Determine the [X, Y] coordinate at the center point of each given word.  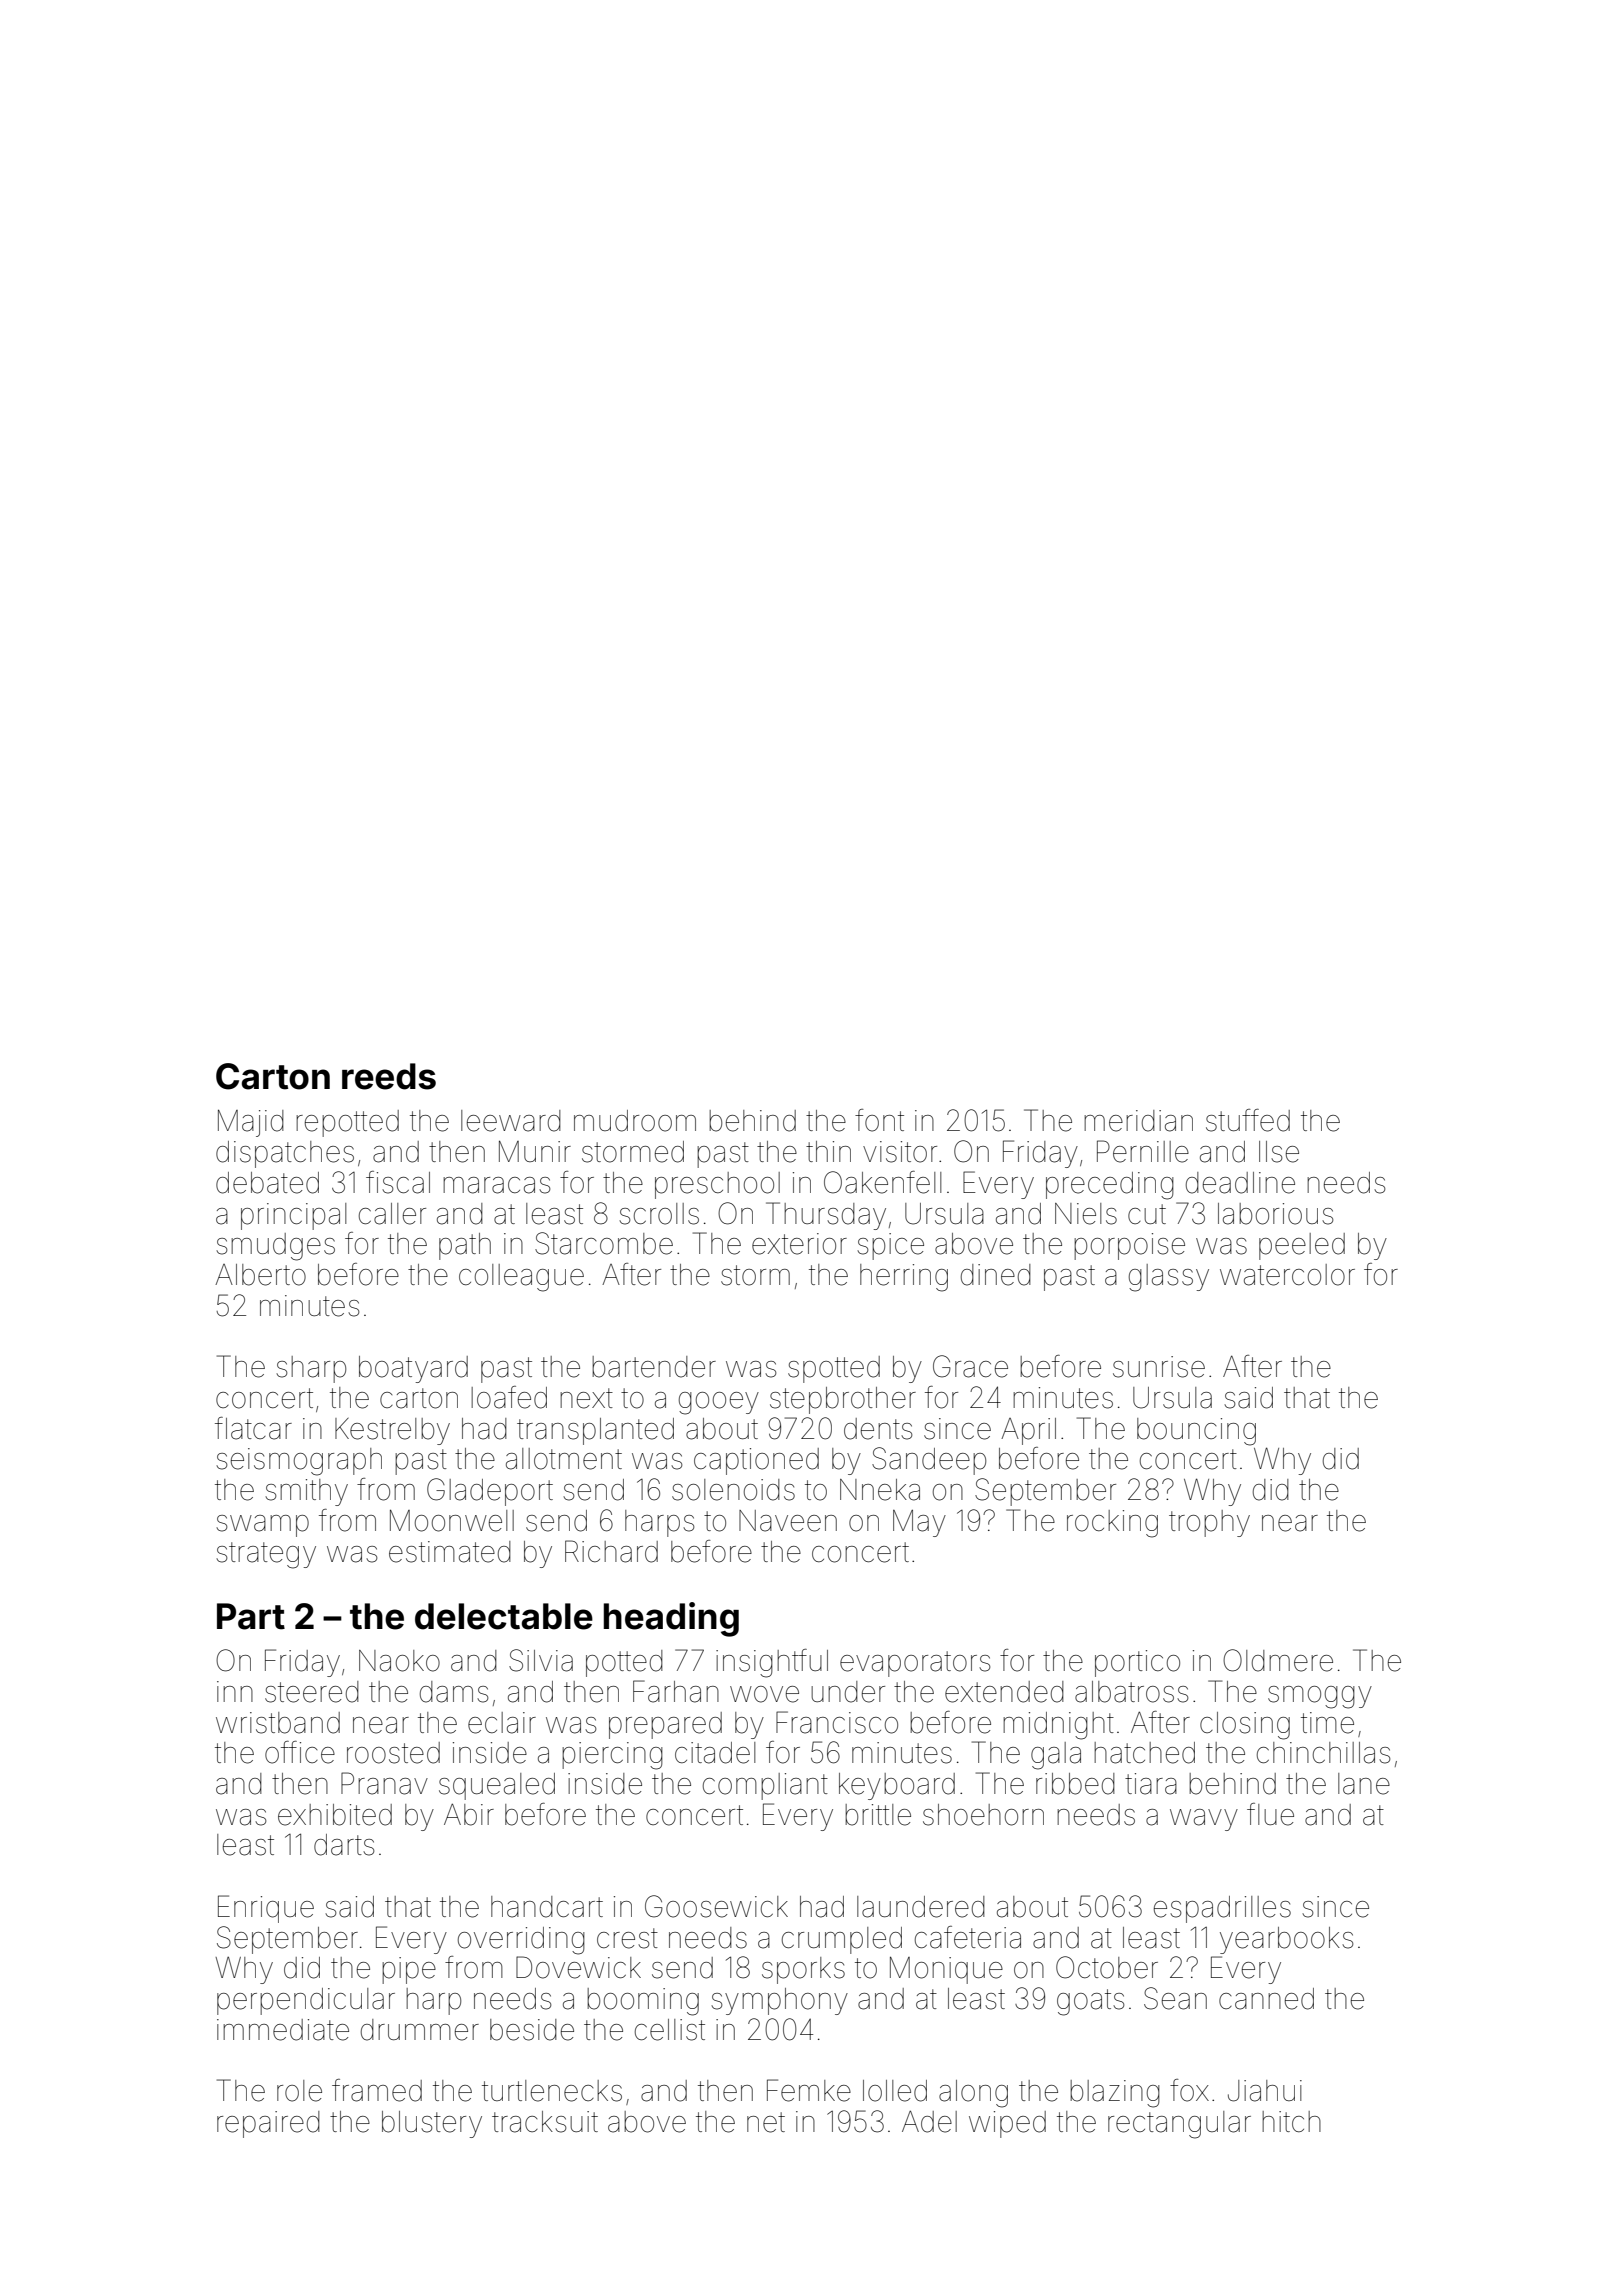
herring [904, 1278]
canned [1266, 1999]
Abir [469, 1815]
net [766, 2122]
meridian [1138, 1121]
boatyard [413, 1369]
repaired [268, 2124]
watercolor [1287, 1275]
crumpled [842, 1940]
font [879, 1120]
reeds [389, 1076]
